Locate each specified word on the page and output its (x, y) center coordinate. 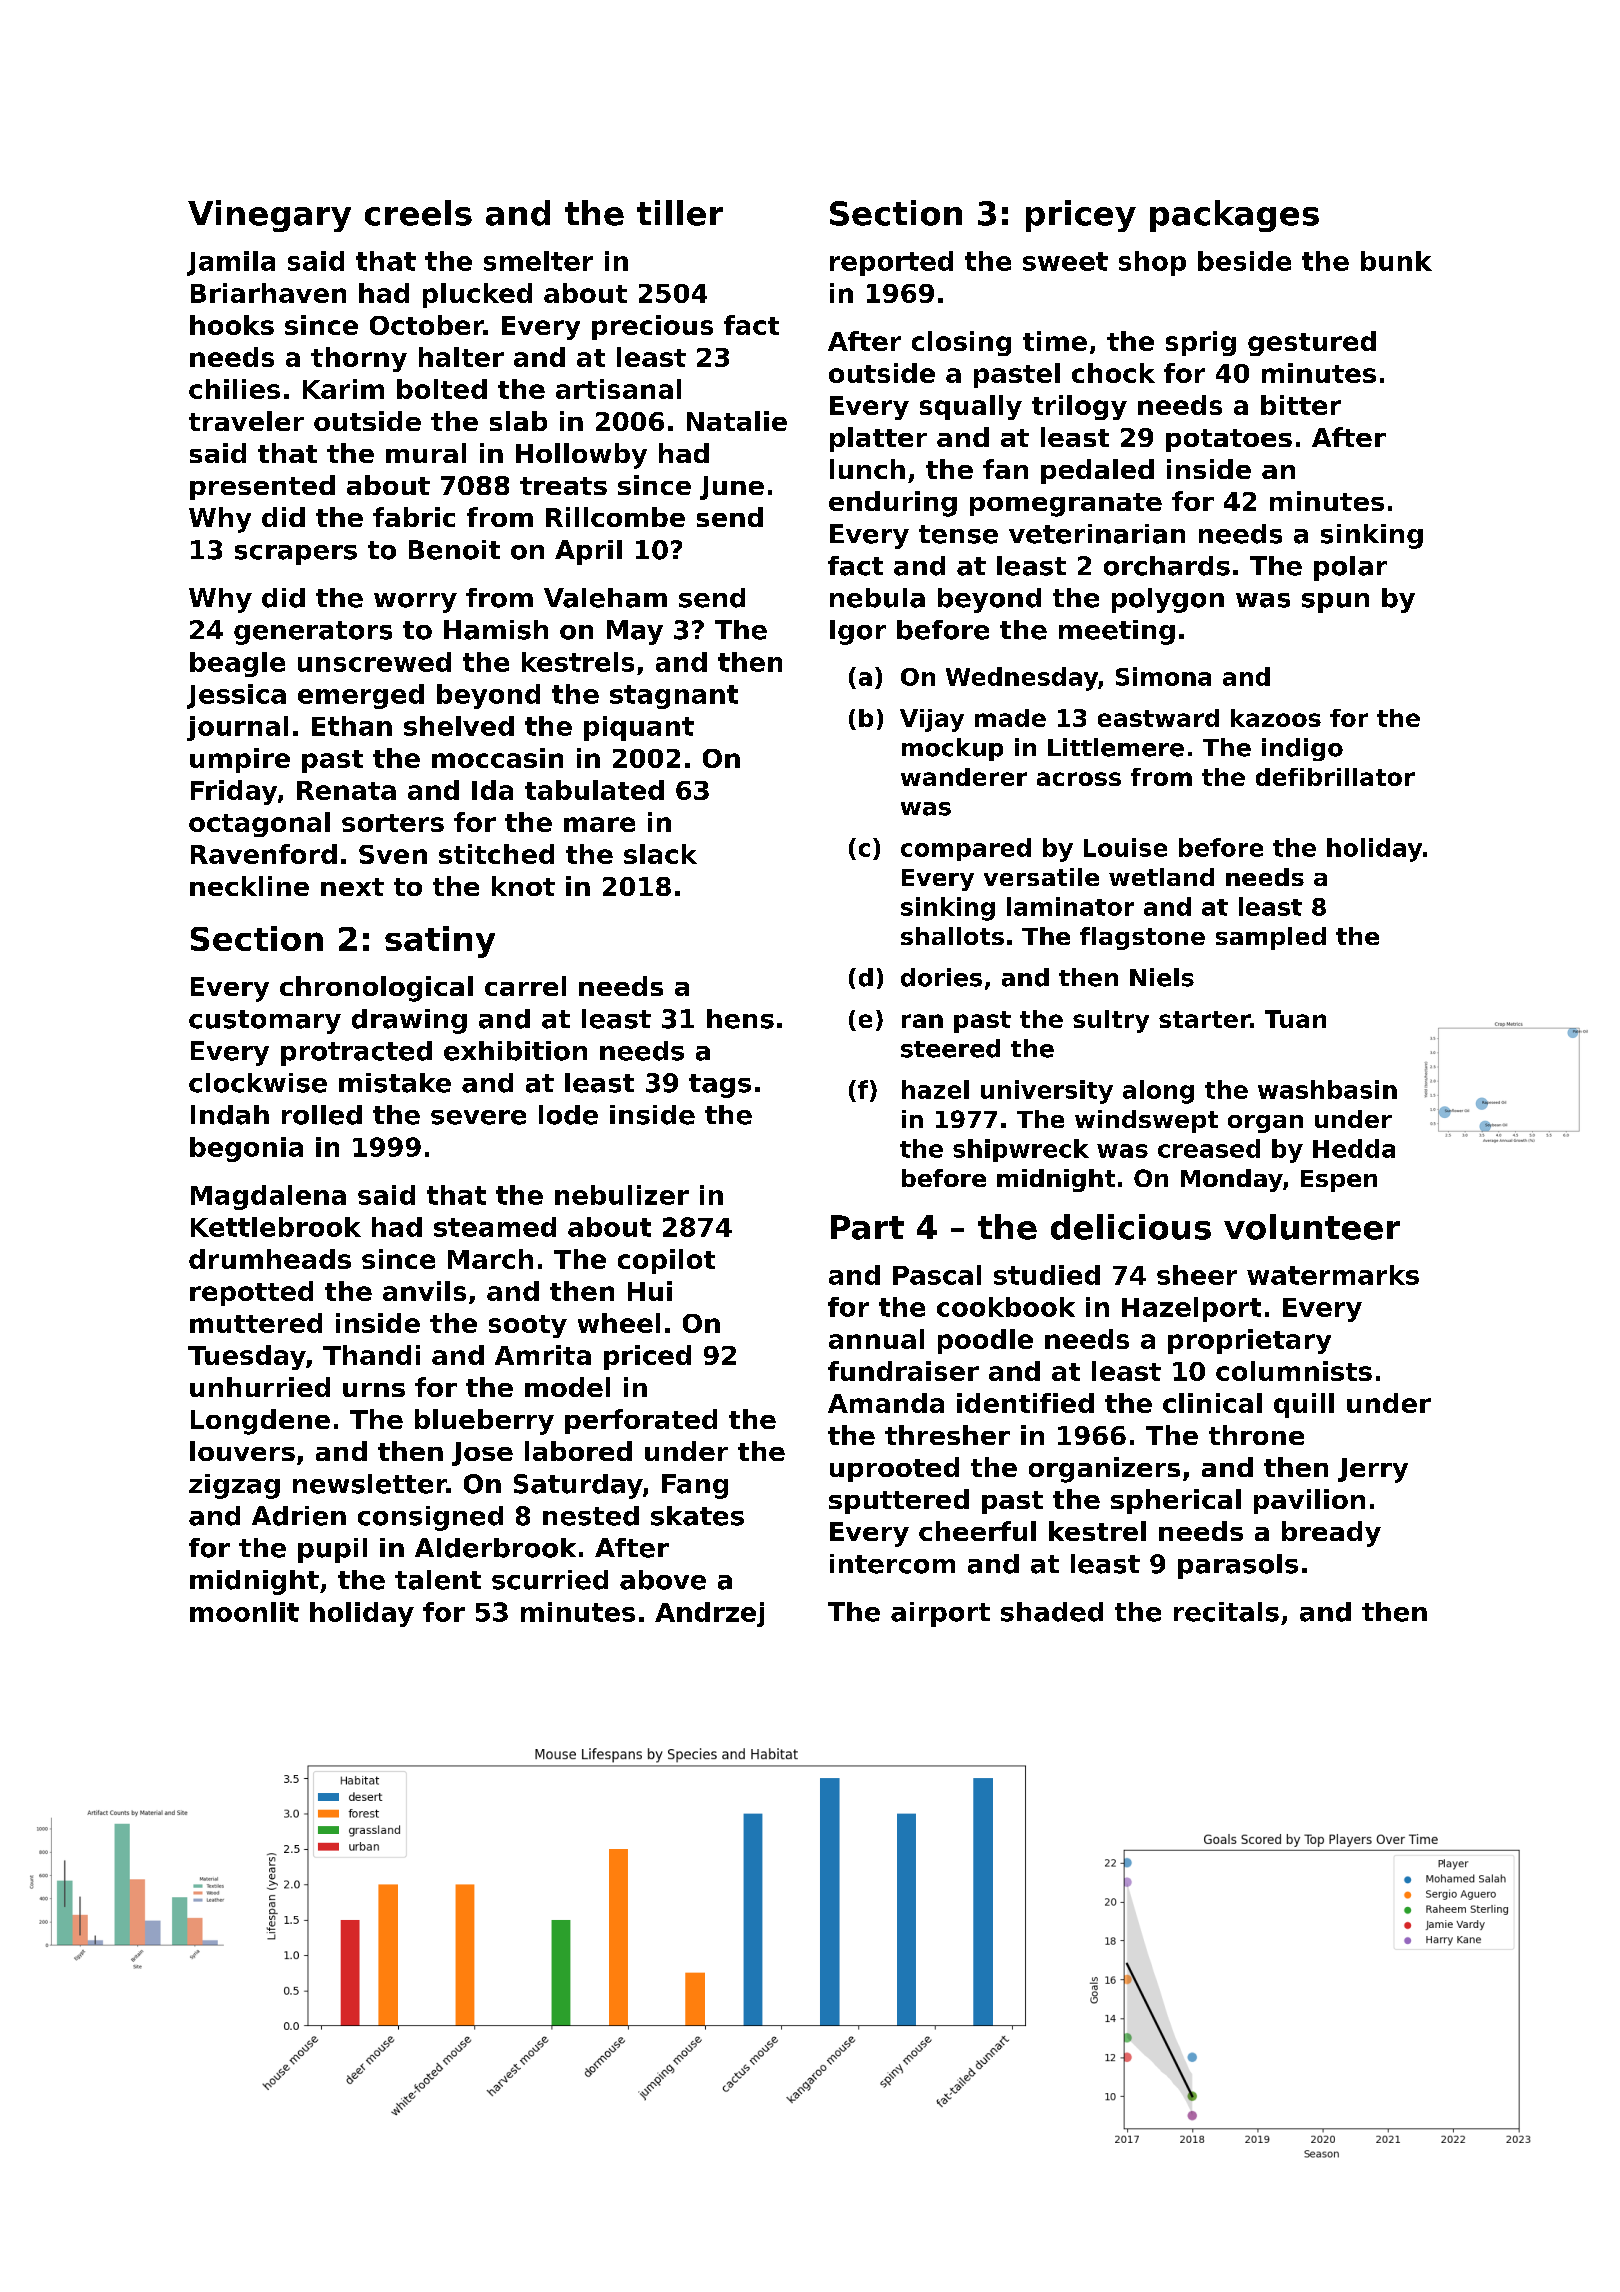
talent (438, 1580)
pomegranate (1066, 505)
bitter (1301, 405)
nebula (877, 598)
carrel (525, 986)
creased (1209, 1148)
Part (867, 1227)
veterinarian (1097, 534)
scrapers (296, 555)
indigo (1302, 749)
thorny (359, 359)
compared (966, 849)
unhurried (260, 1387)
